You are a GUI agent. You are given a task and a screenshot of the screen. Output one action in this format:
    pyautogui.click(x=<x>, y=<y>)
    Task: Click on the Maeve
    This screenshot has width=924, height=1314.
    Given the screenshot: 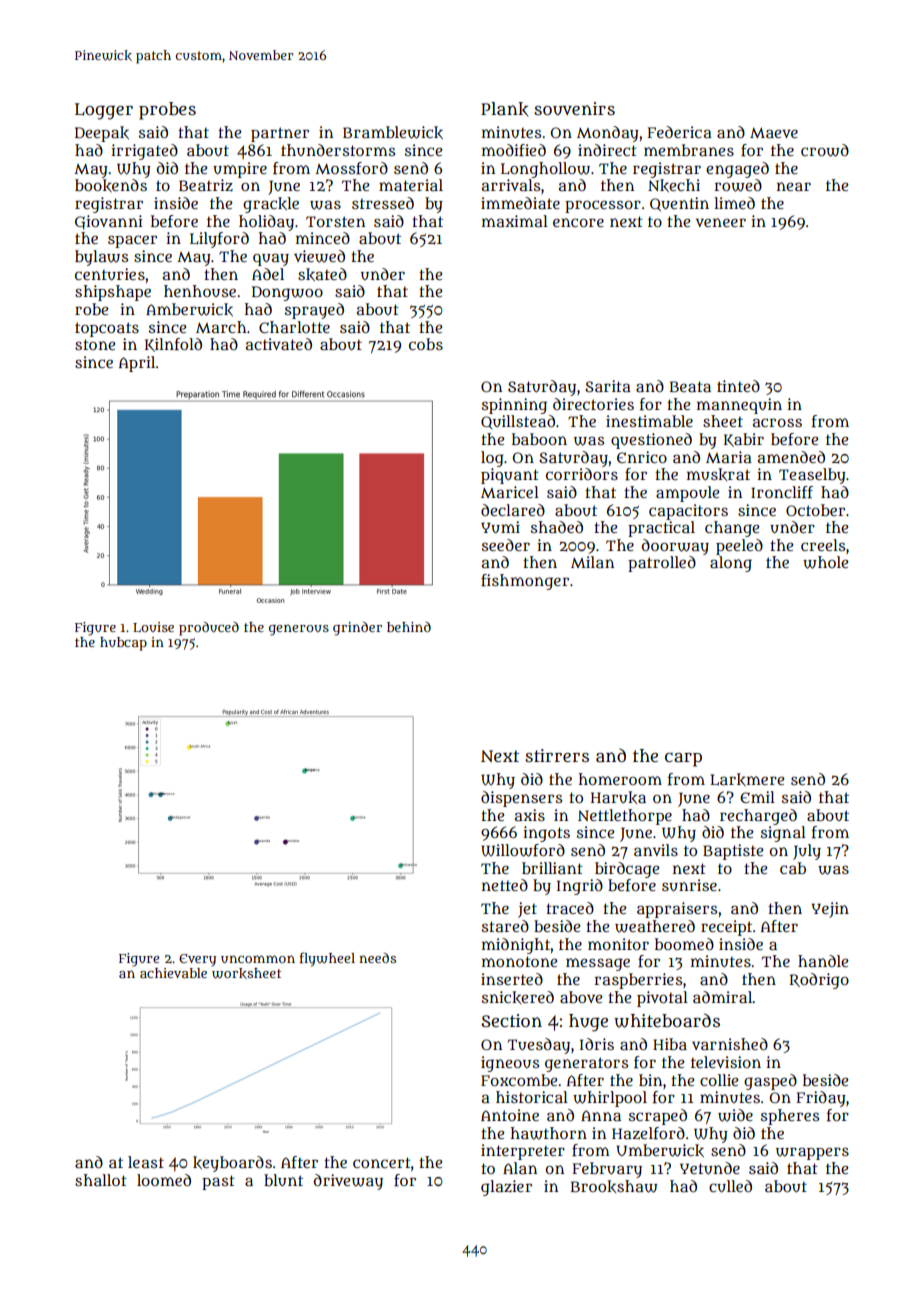 What is the action you would take?
    pyautogui.click(x=774, y=132)
